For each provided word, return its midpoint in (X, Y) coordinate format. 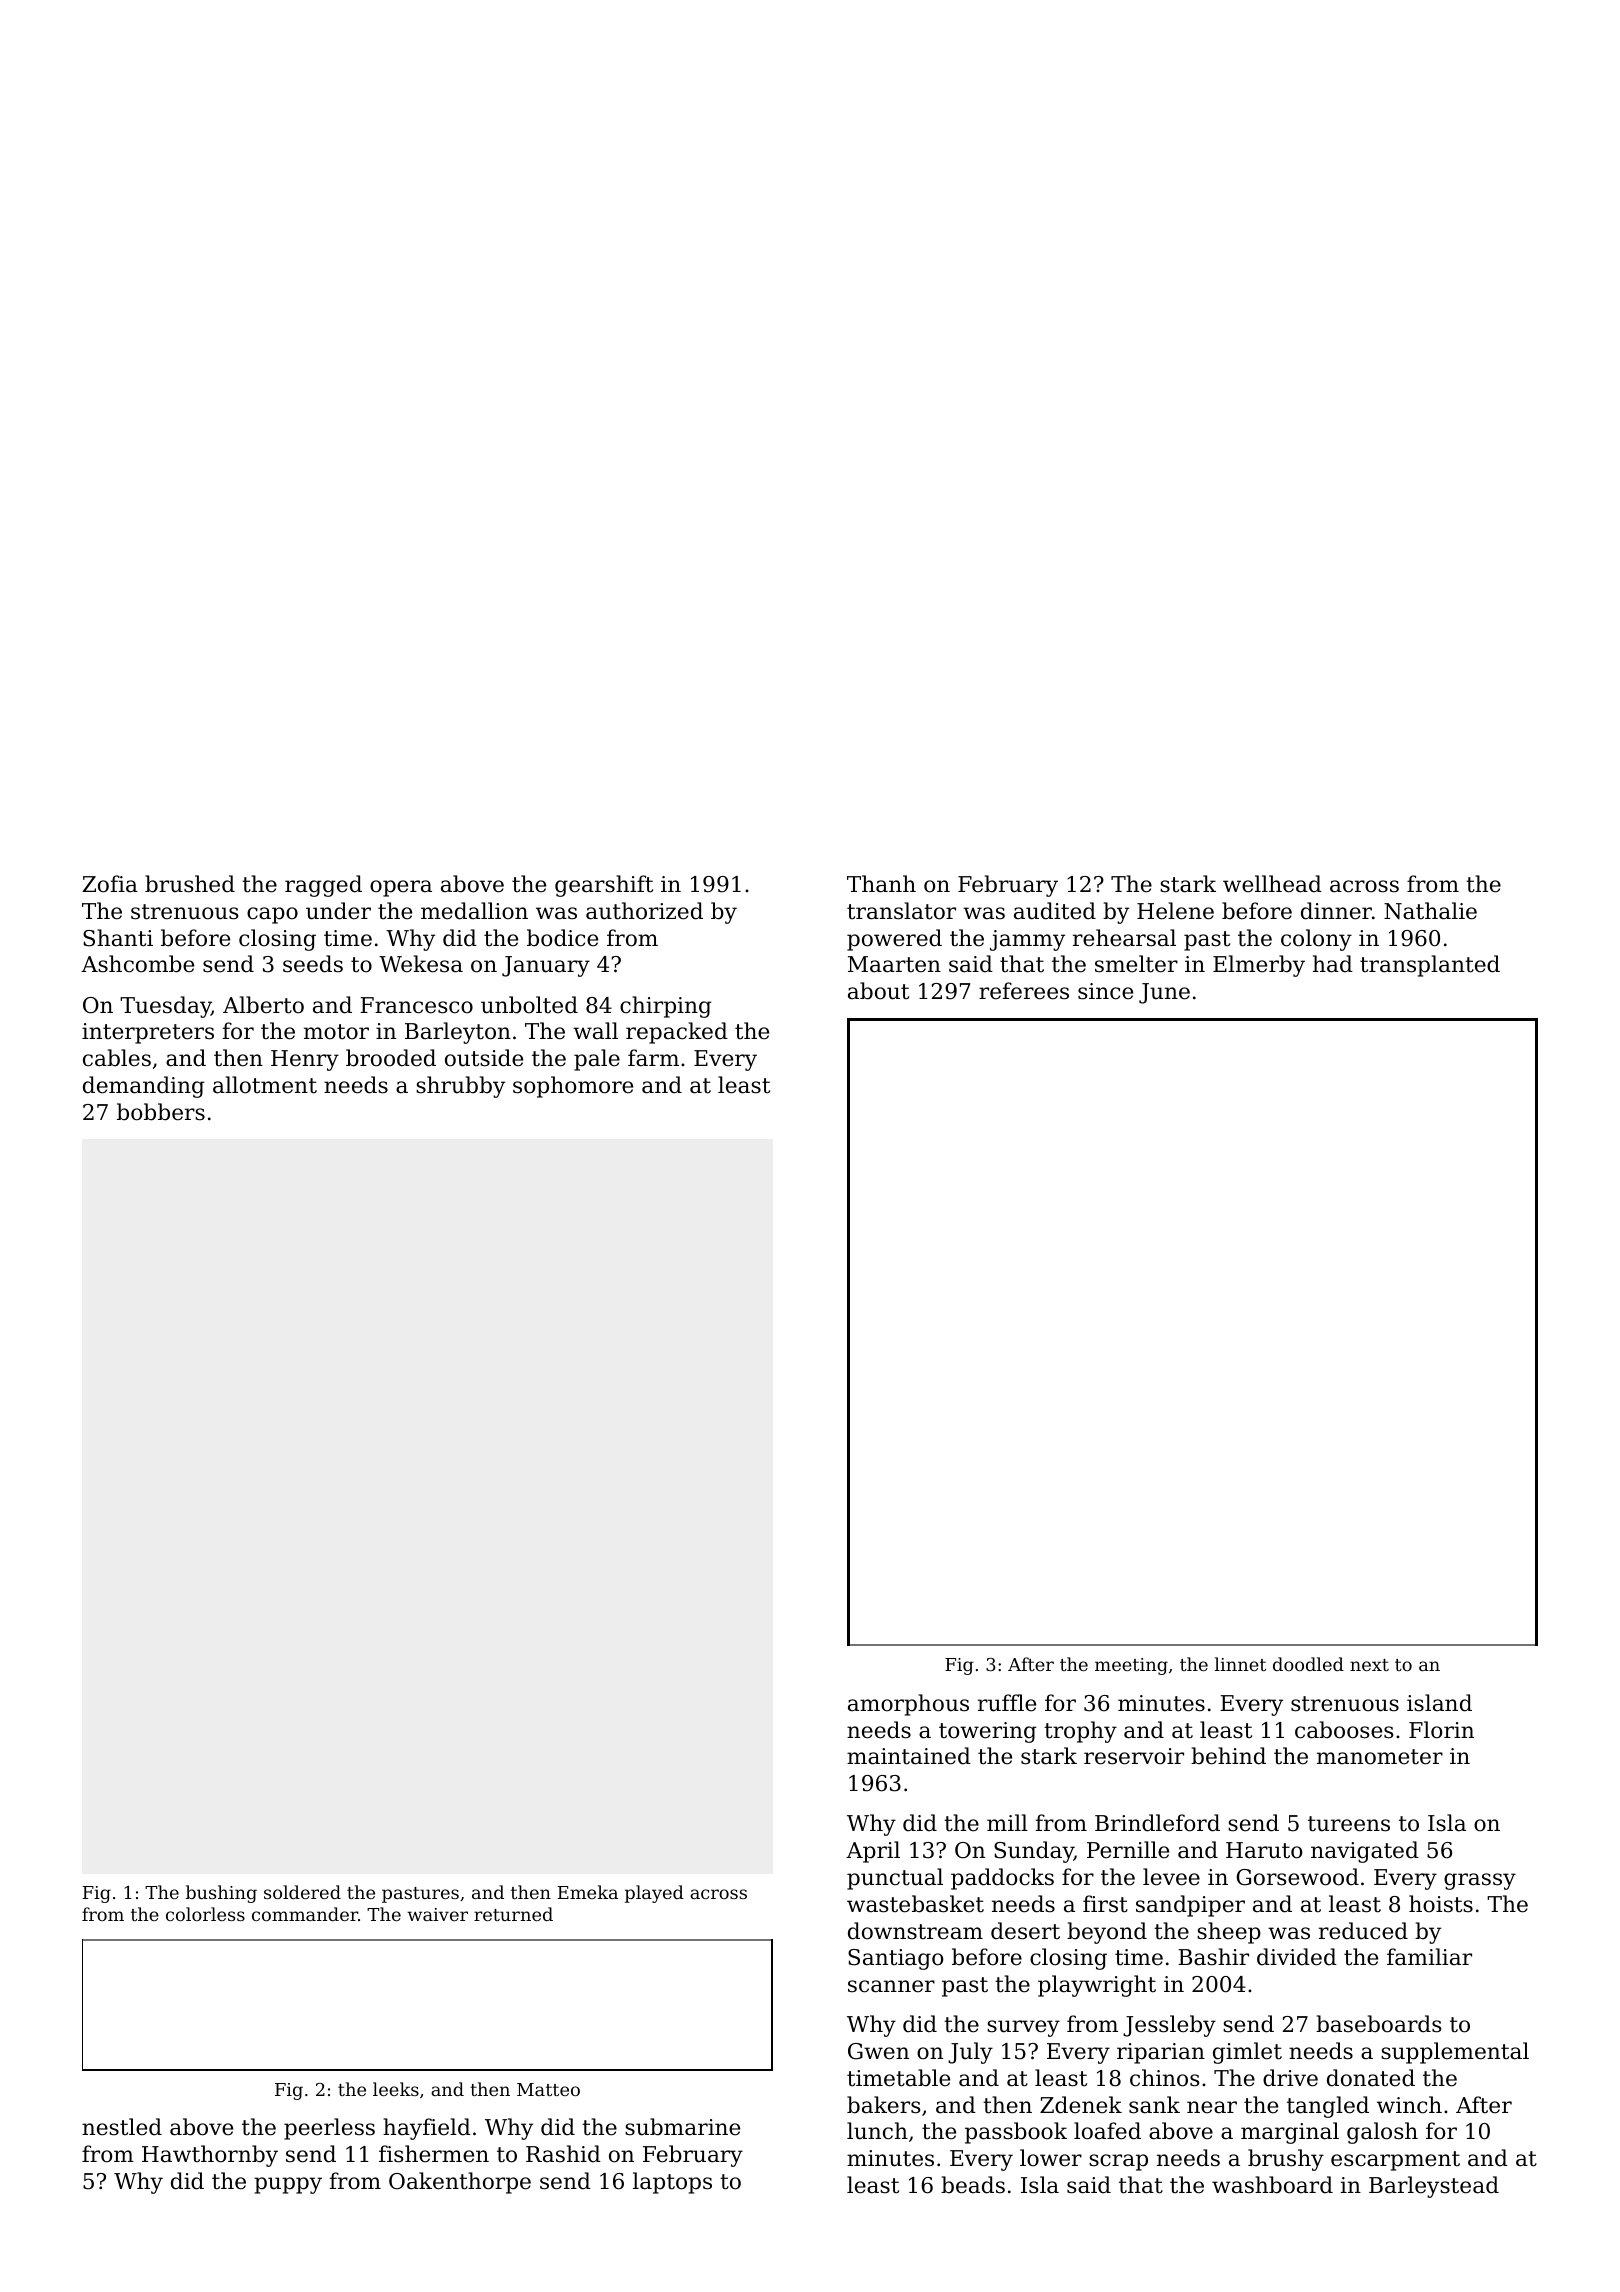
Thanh (881, 884)
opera (401, 888)
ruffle (1007, 1703)
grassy (1480, 1881)
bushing (221, 1894)
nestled (122, 2127)
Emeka (588, 1892)
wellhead (1272, 884)
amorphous (908, 1705)
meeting (1131, 1666)
